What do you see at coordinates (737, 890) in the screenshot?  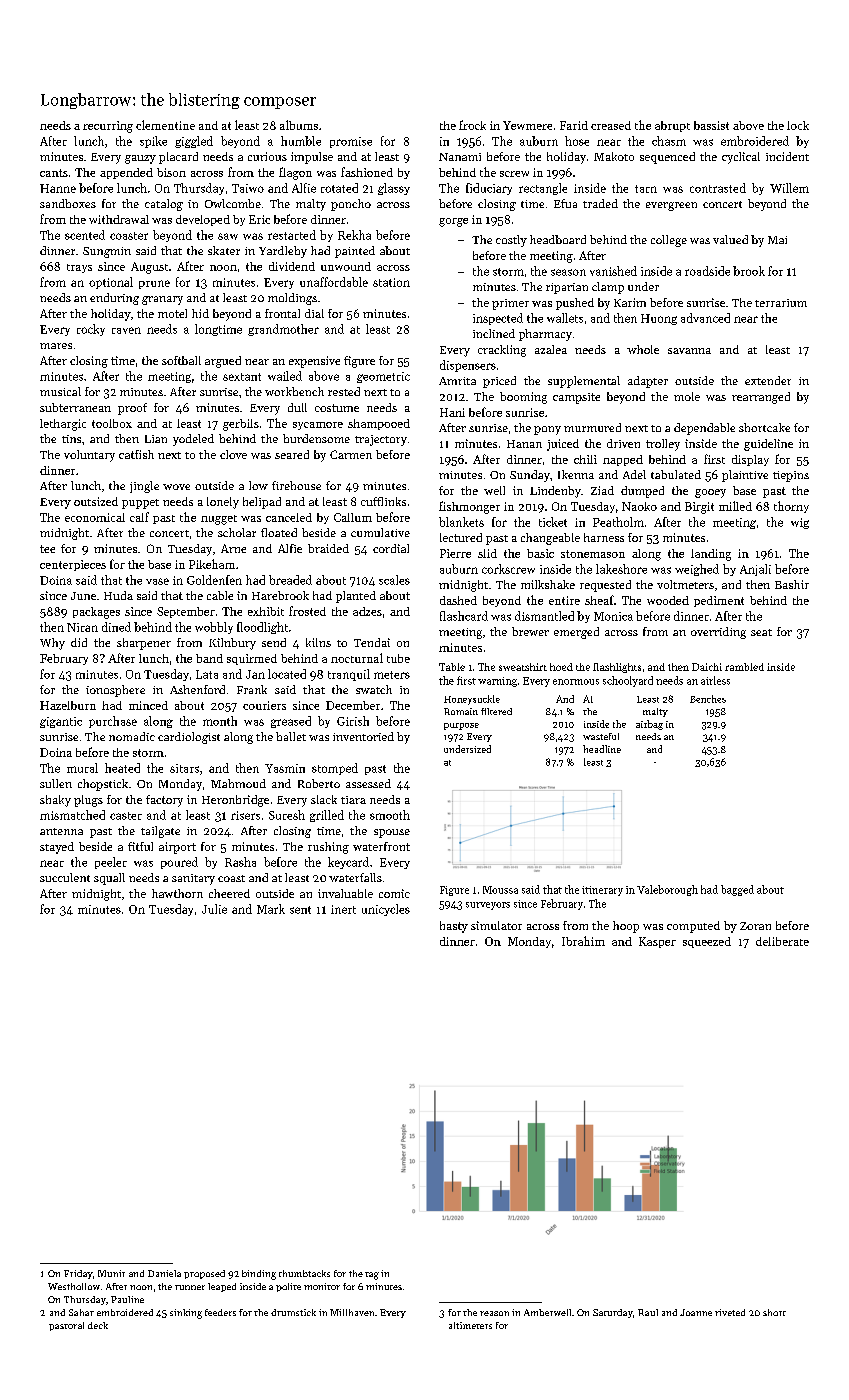 I see `bagged` at bounding box center [737, 890].
